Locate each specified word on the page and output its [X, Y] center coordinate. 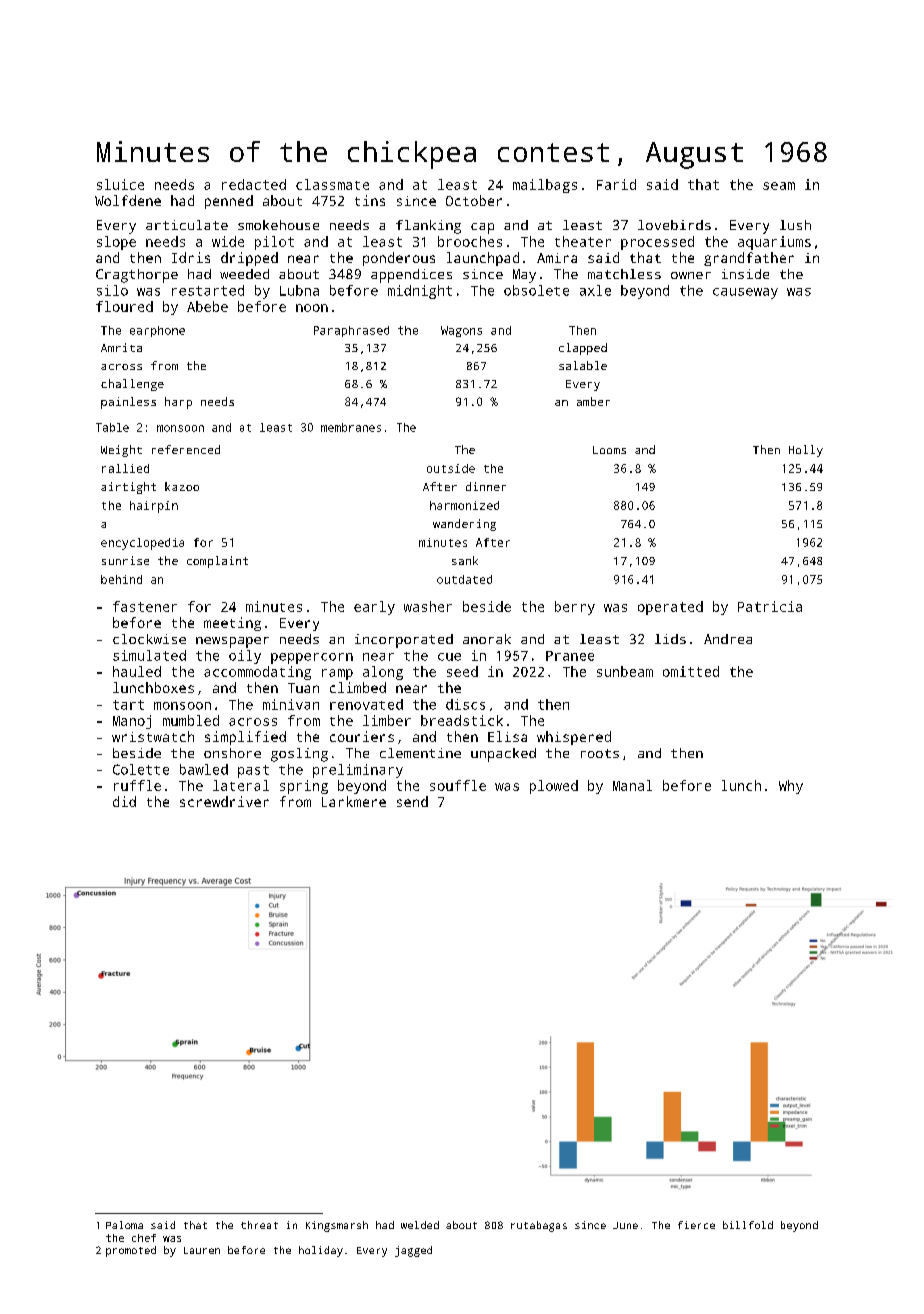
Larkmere [354, 801]
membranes [351, 427]
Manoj [132, 722]
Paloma [124, 1225]
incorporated [404, 641]
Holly [806, 451]
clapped [583, 349]
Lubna [299, 290]
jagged [413, 1251]
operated [670, 608]
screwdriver [224, 801]
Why [791, 787]
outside [451, 468]
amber [593, 401]
